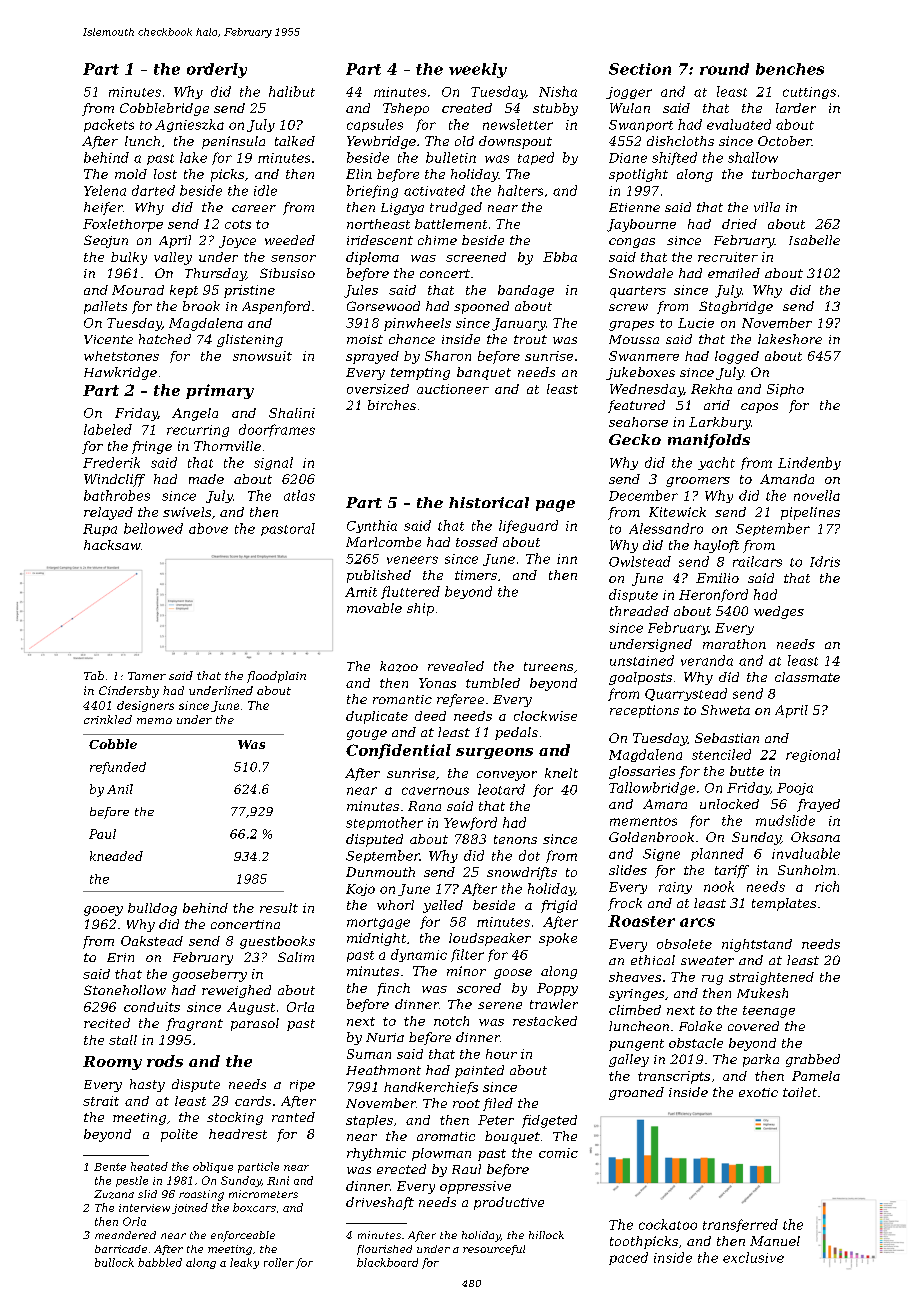  Describe the element at coordinates (530, 339) in the image. I see `trout` at that location.
